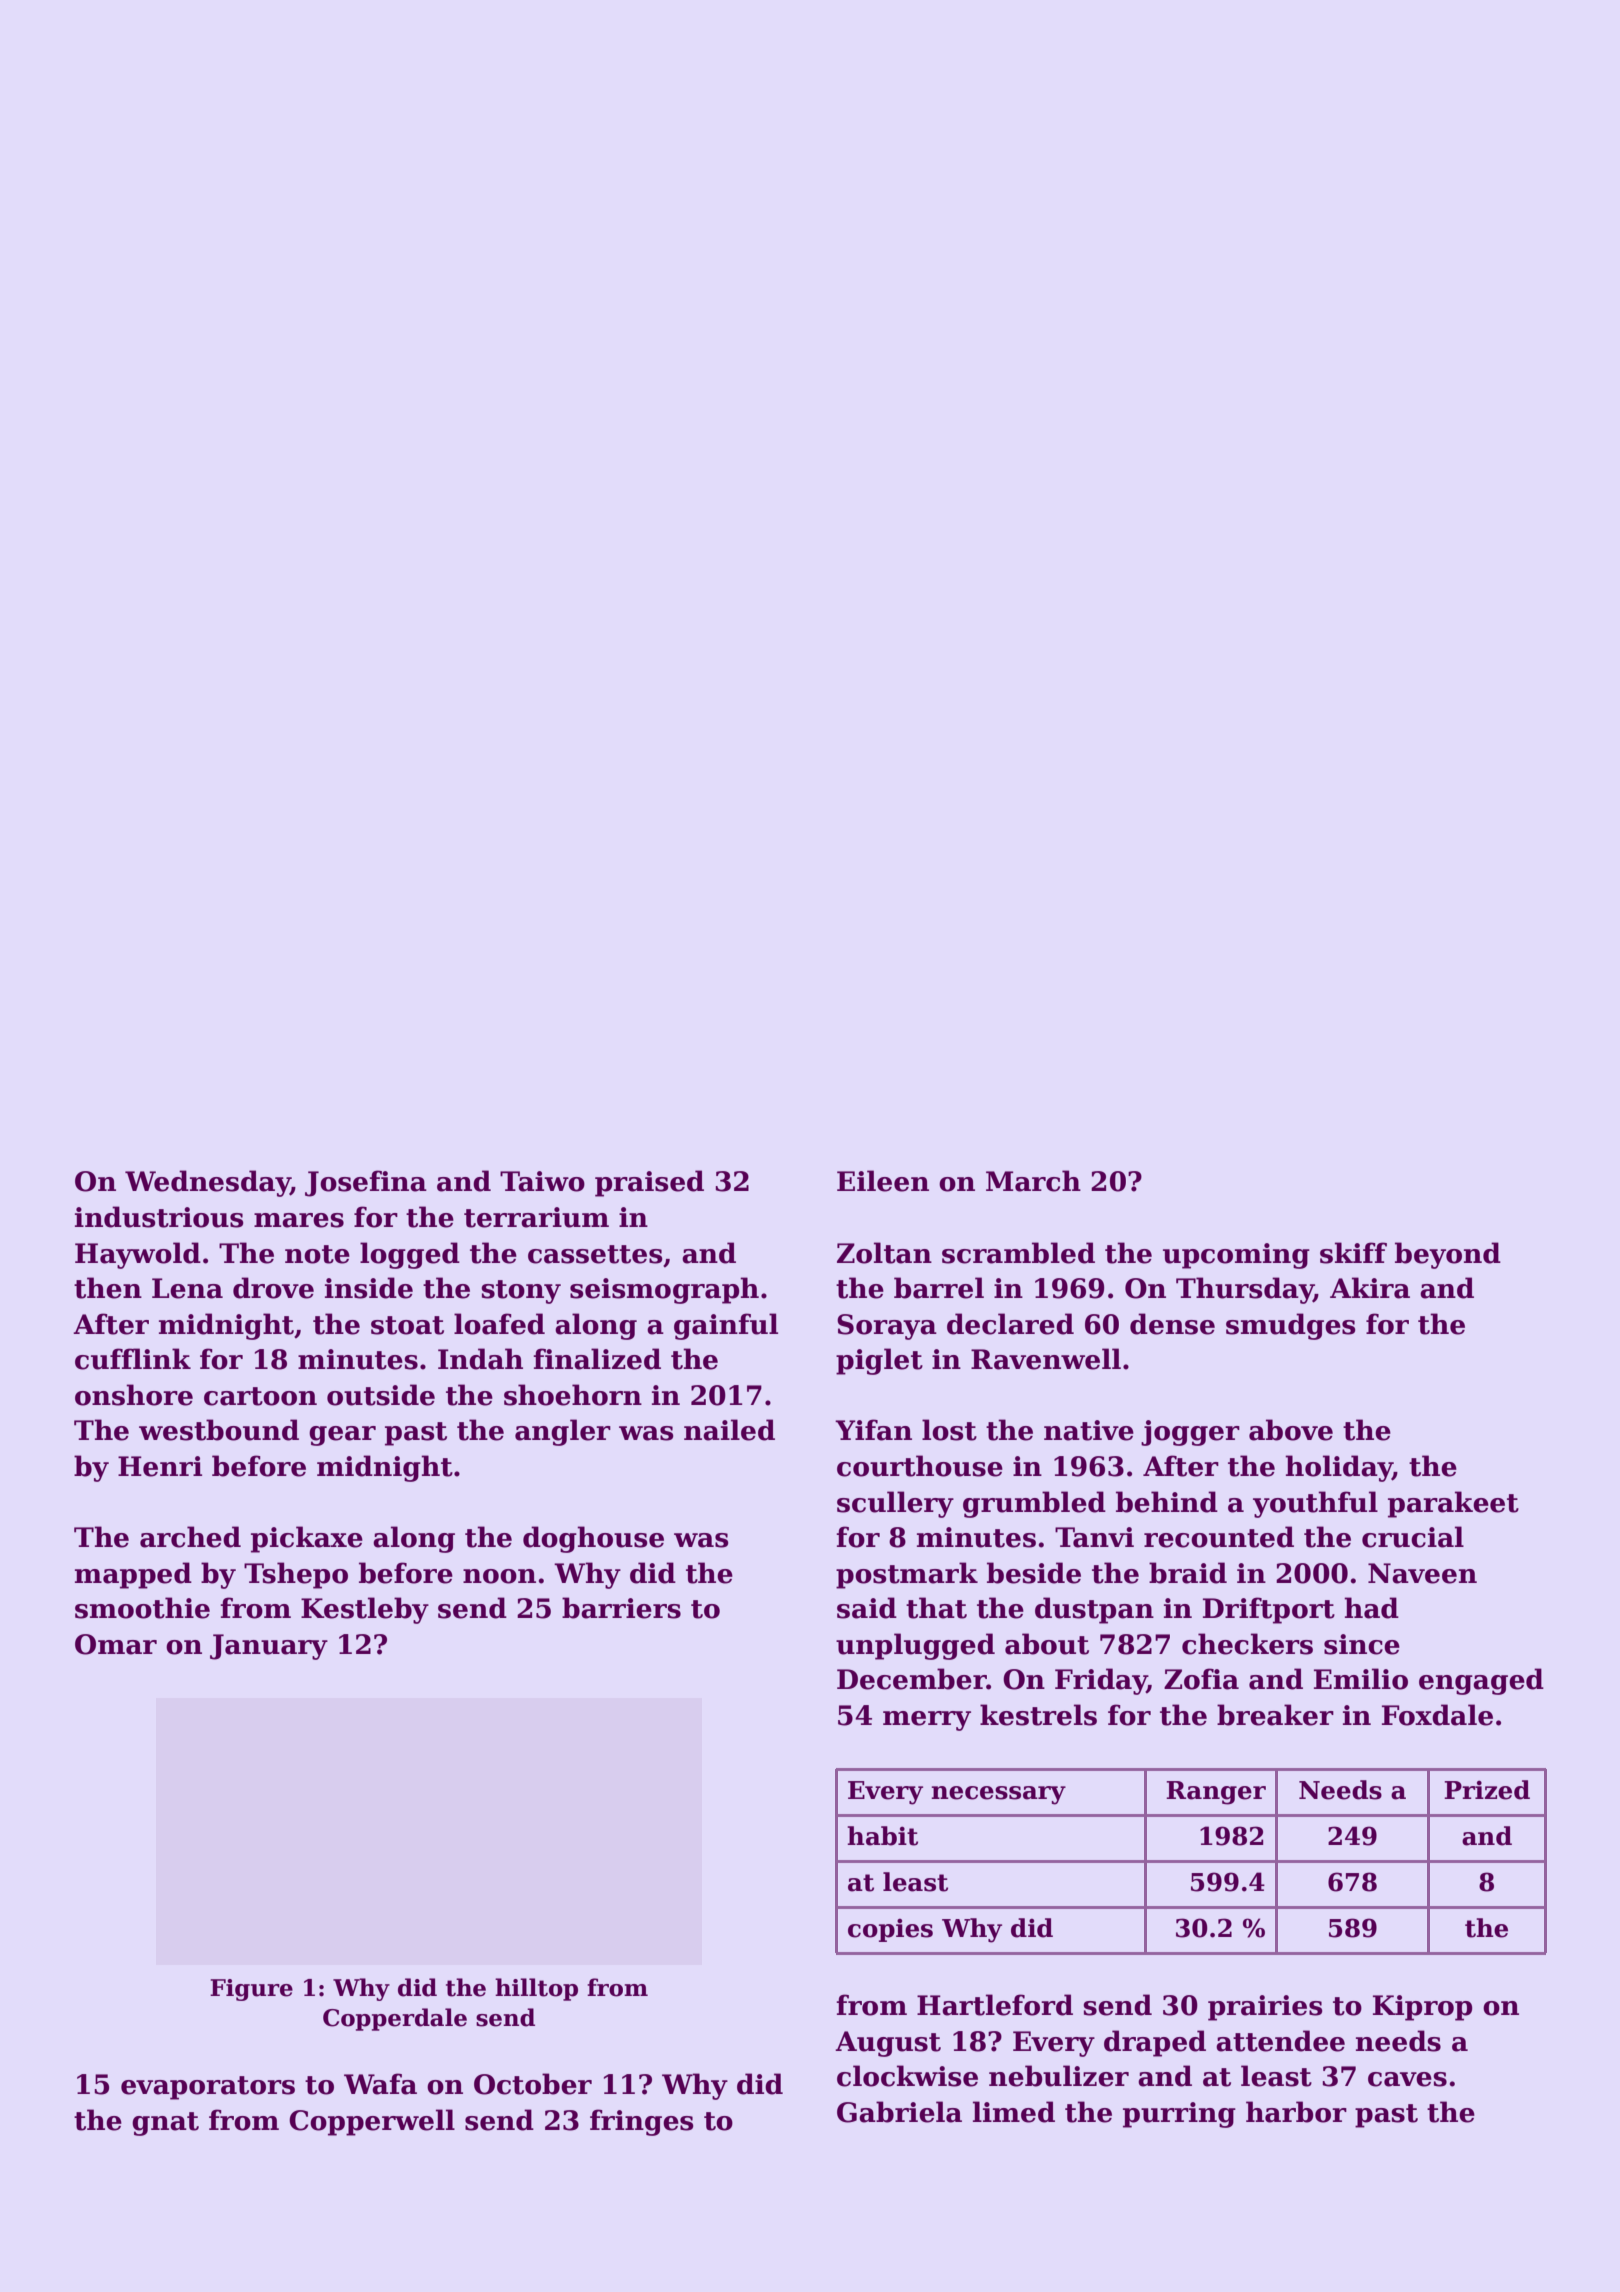 The height and width of the screenshot is (2292, 1620). Describe the element at coordinates (273, 1288) in the screenshot. I see `drove` at that location.
